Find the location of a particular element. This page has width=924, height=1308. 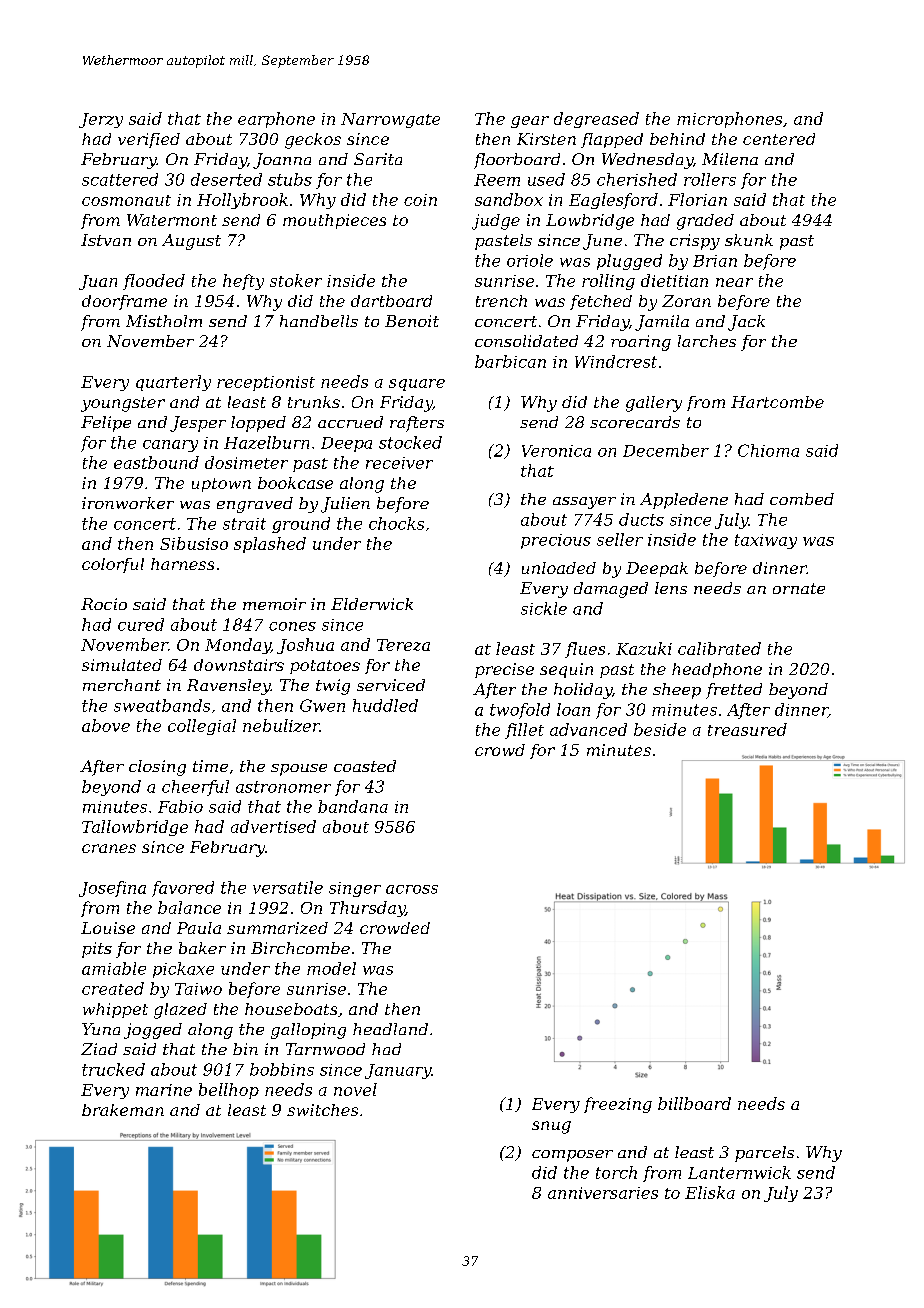

pits is located at coordinates (97, 950).
